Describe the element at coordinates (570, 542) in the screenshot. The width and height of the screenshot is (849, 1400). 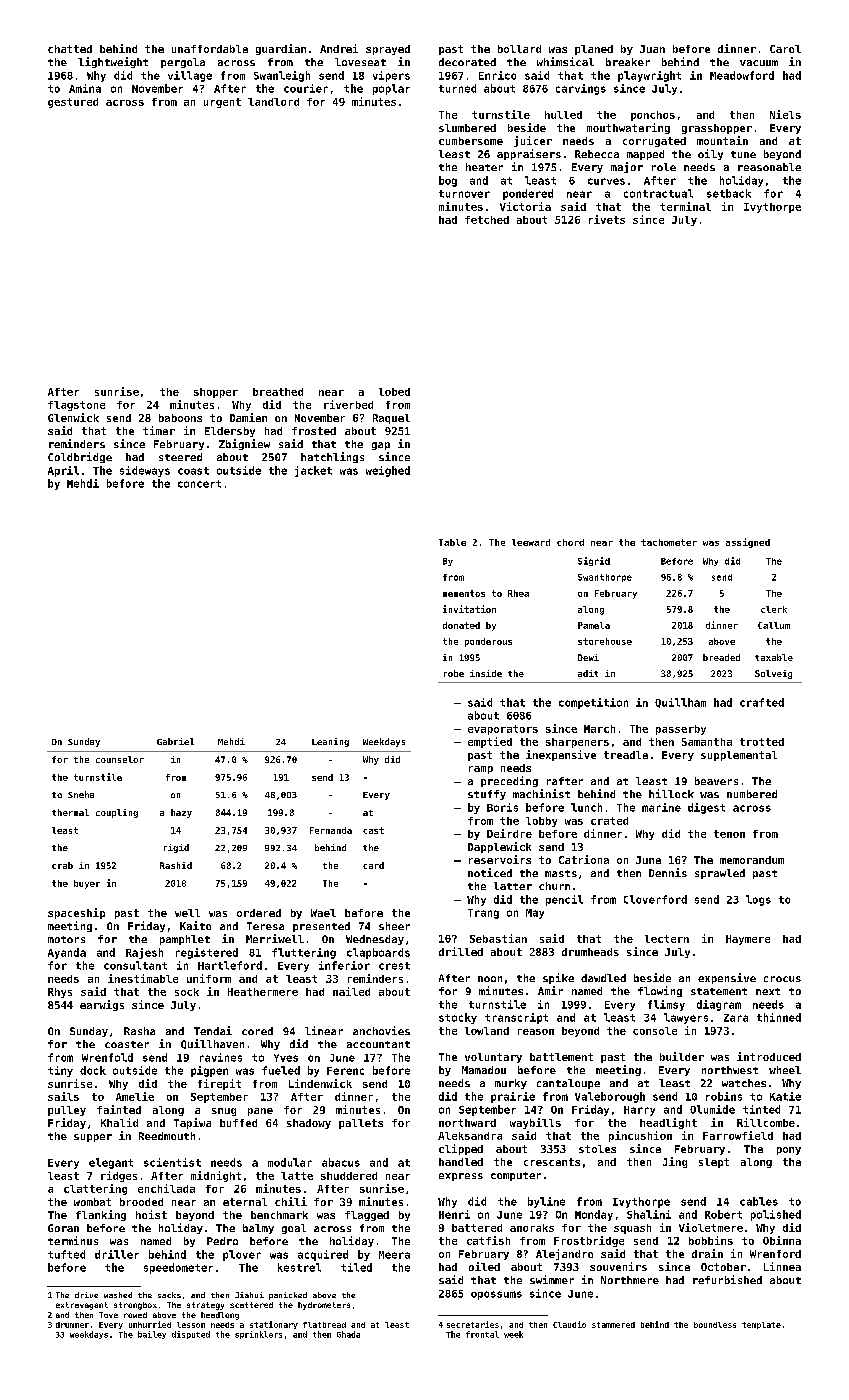
I see `chord` at that location.
